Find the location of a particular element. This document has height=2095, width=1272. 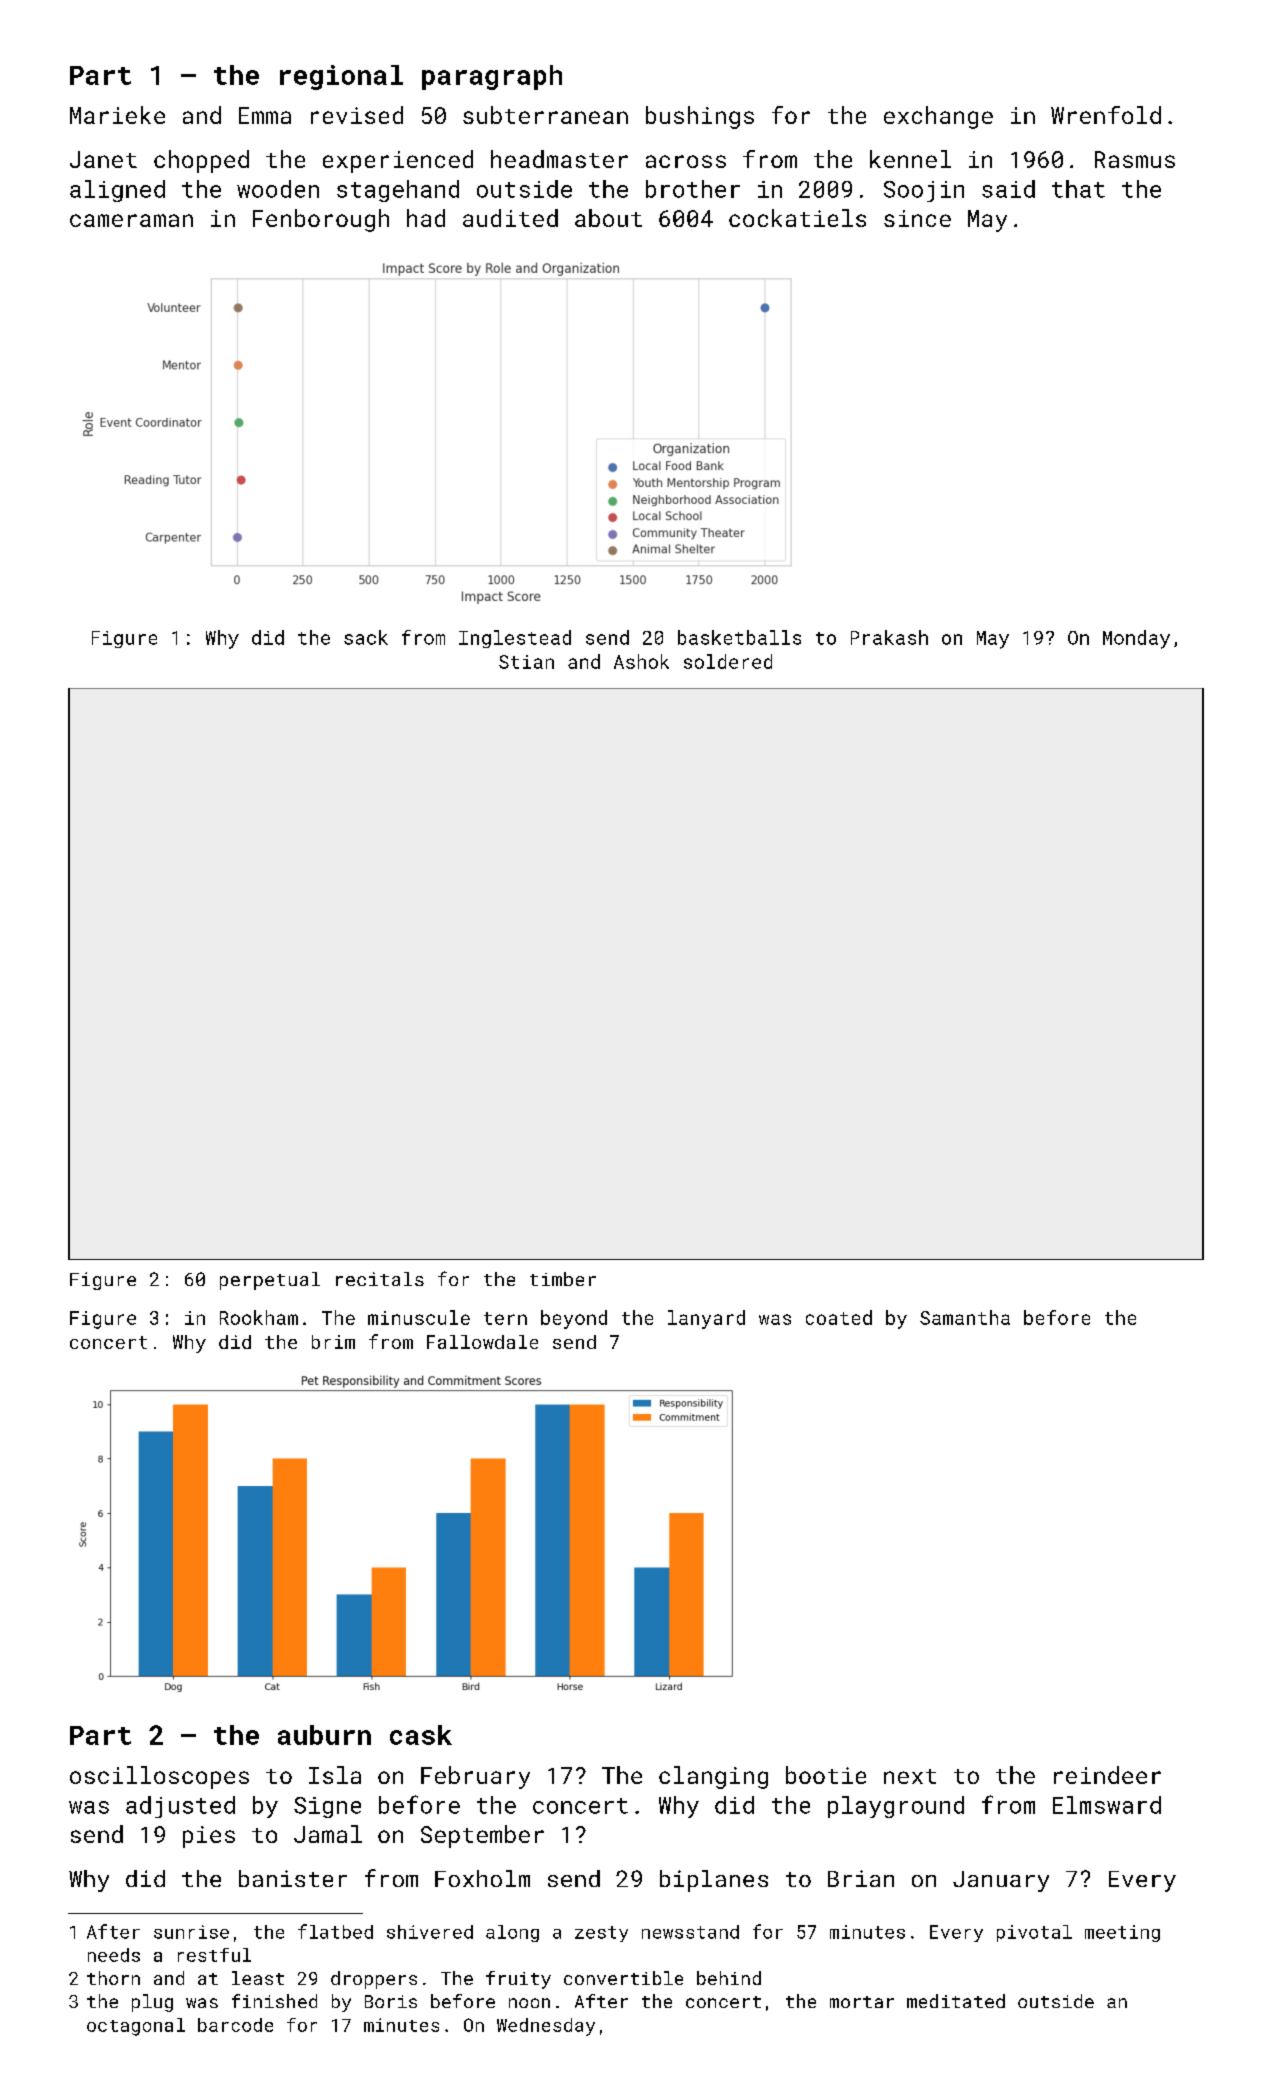

plug is located at coordinates (152, 2003).
